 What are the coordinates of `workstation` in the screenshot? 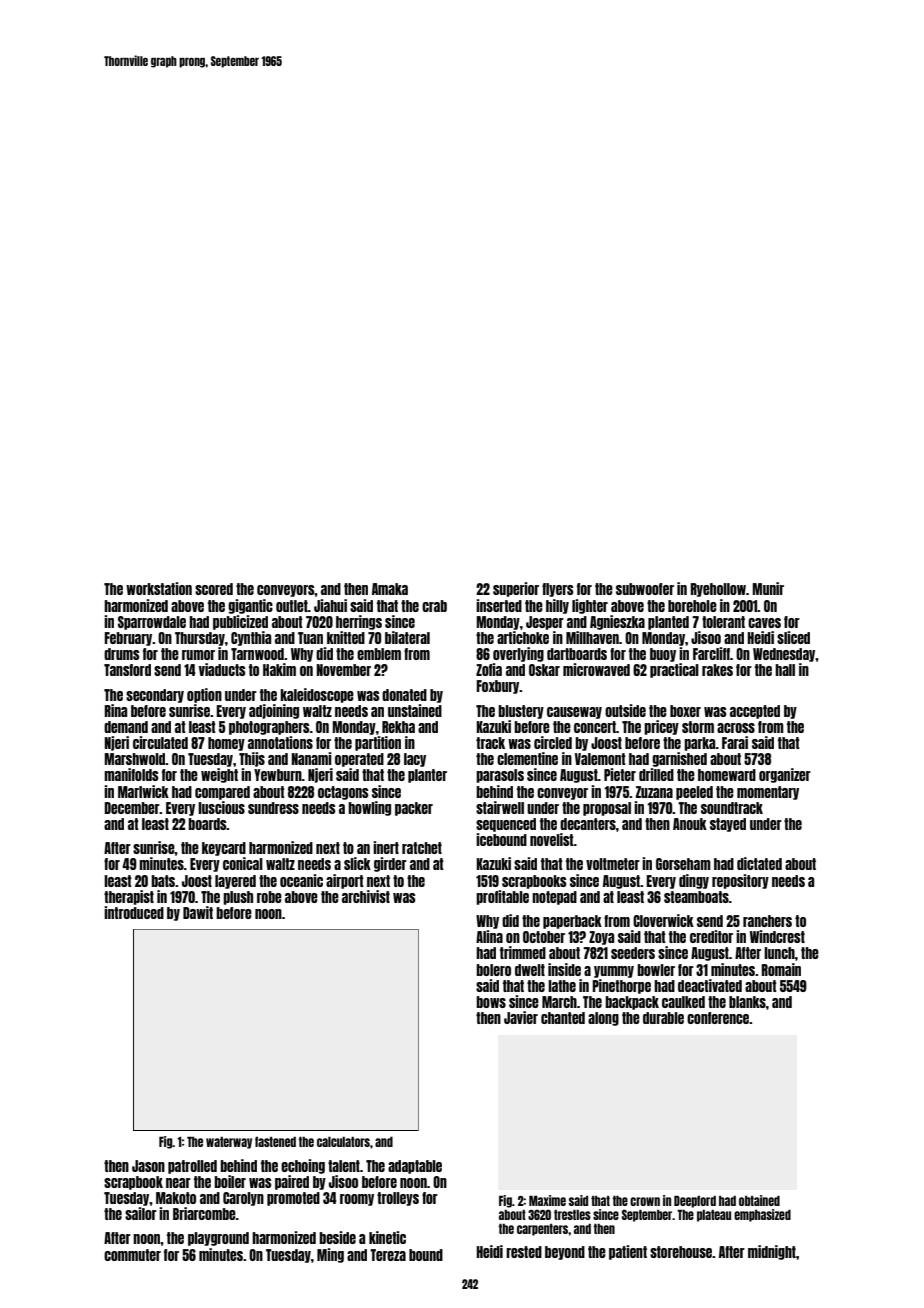 It's located at (159, 588).
